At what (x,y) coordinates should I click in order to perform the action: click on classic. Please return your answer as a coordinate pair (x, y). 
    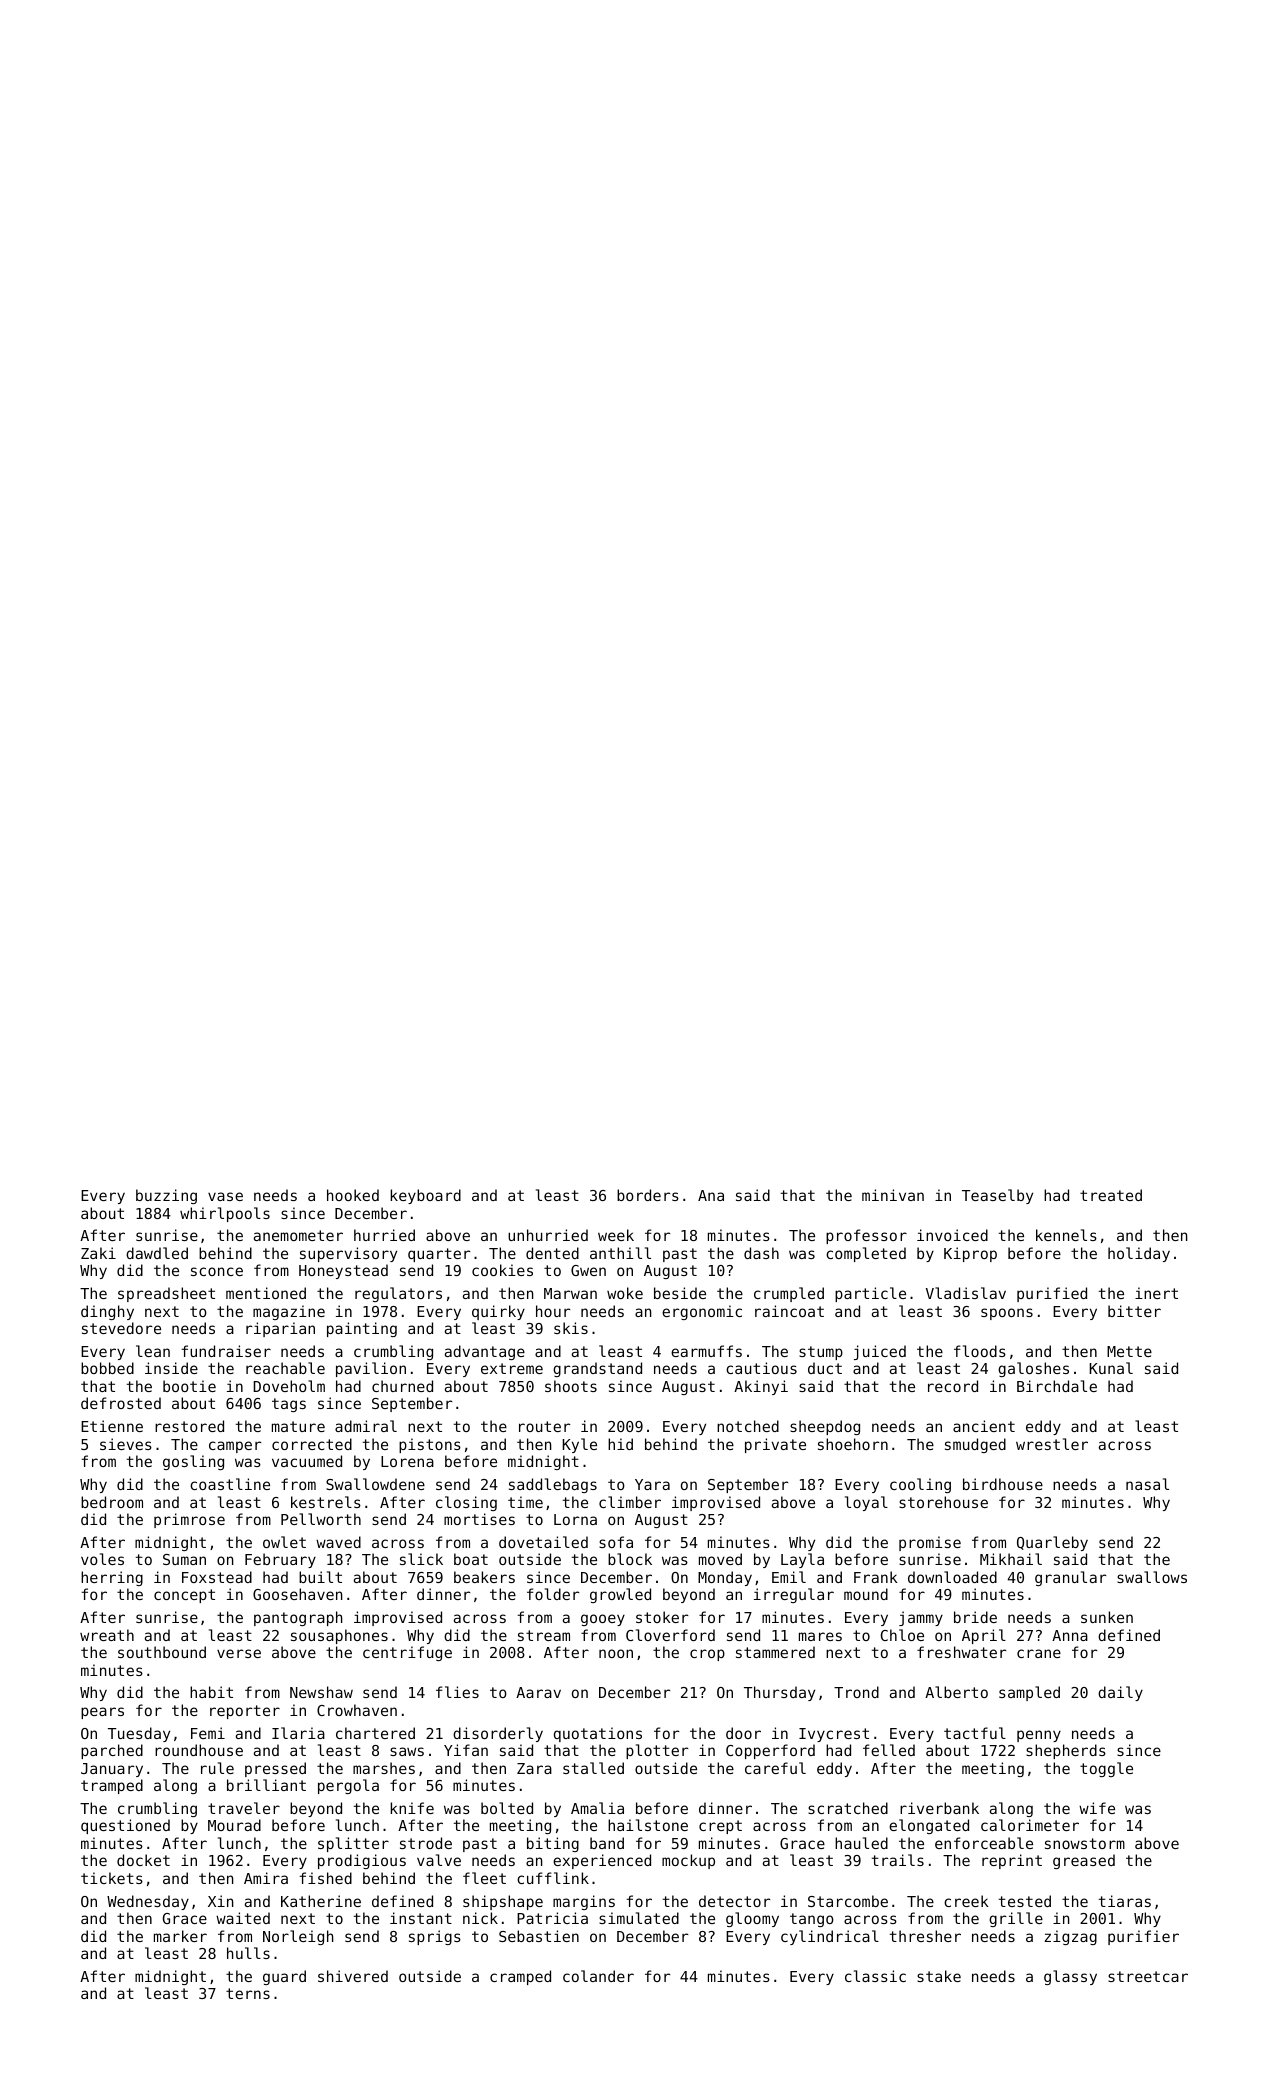
    Looking at the image, I should click on (875, 1976).
